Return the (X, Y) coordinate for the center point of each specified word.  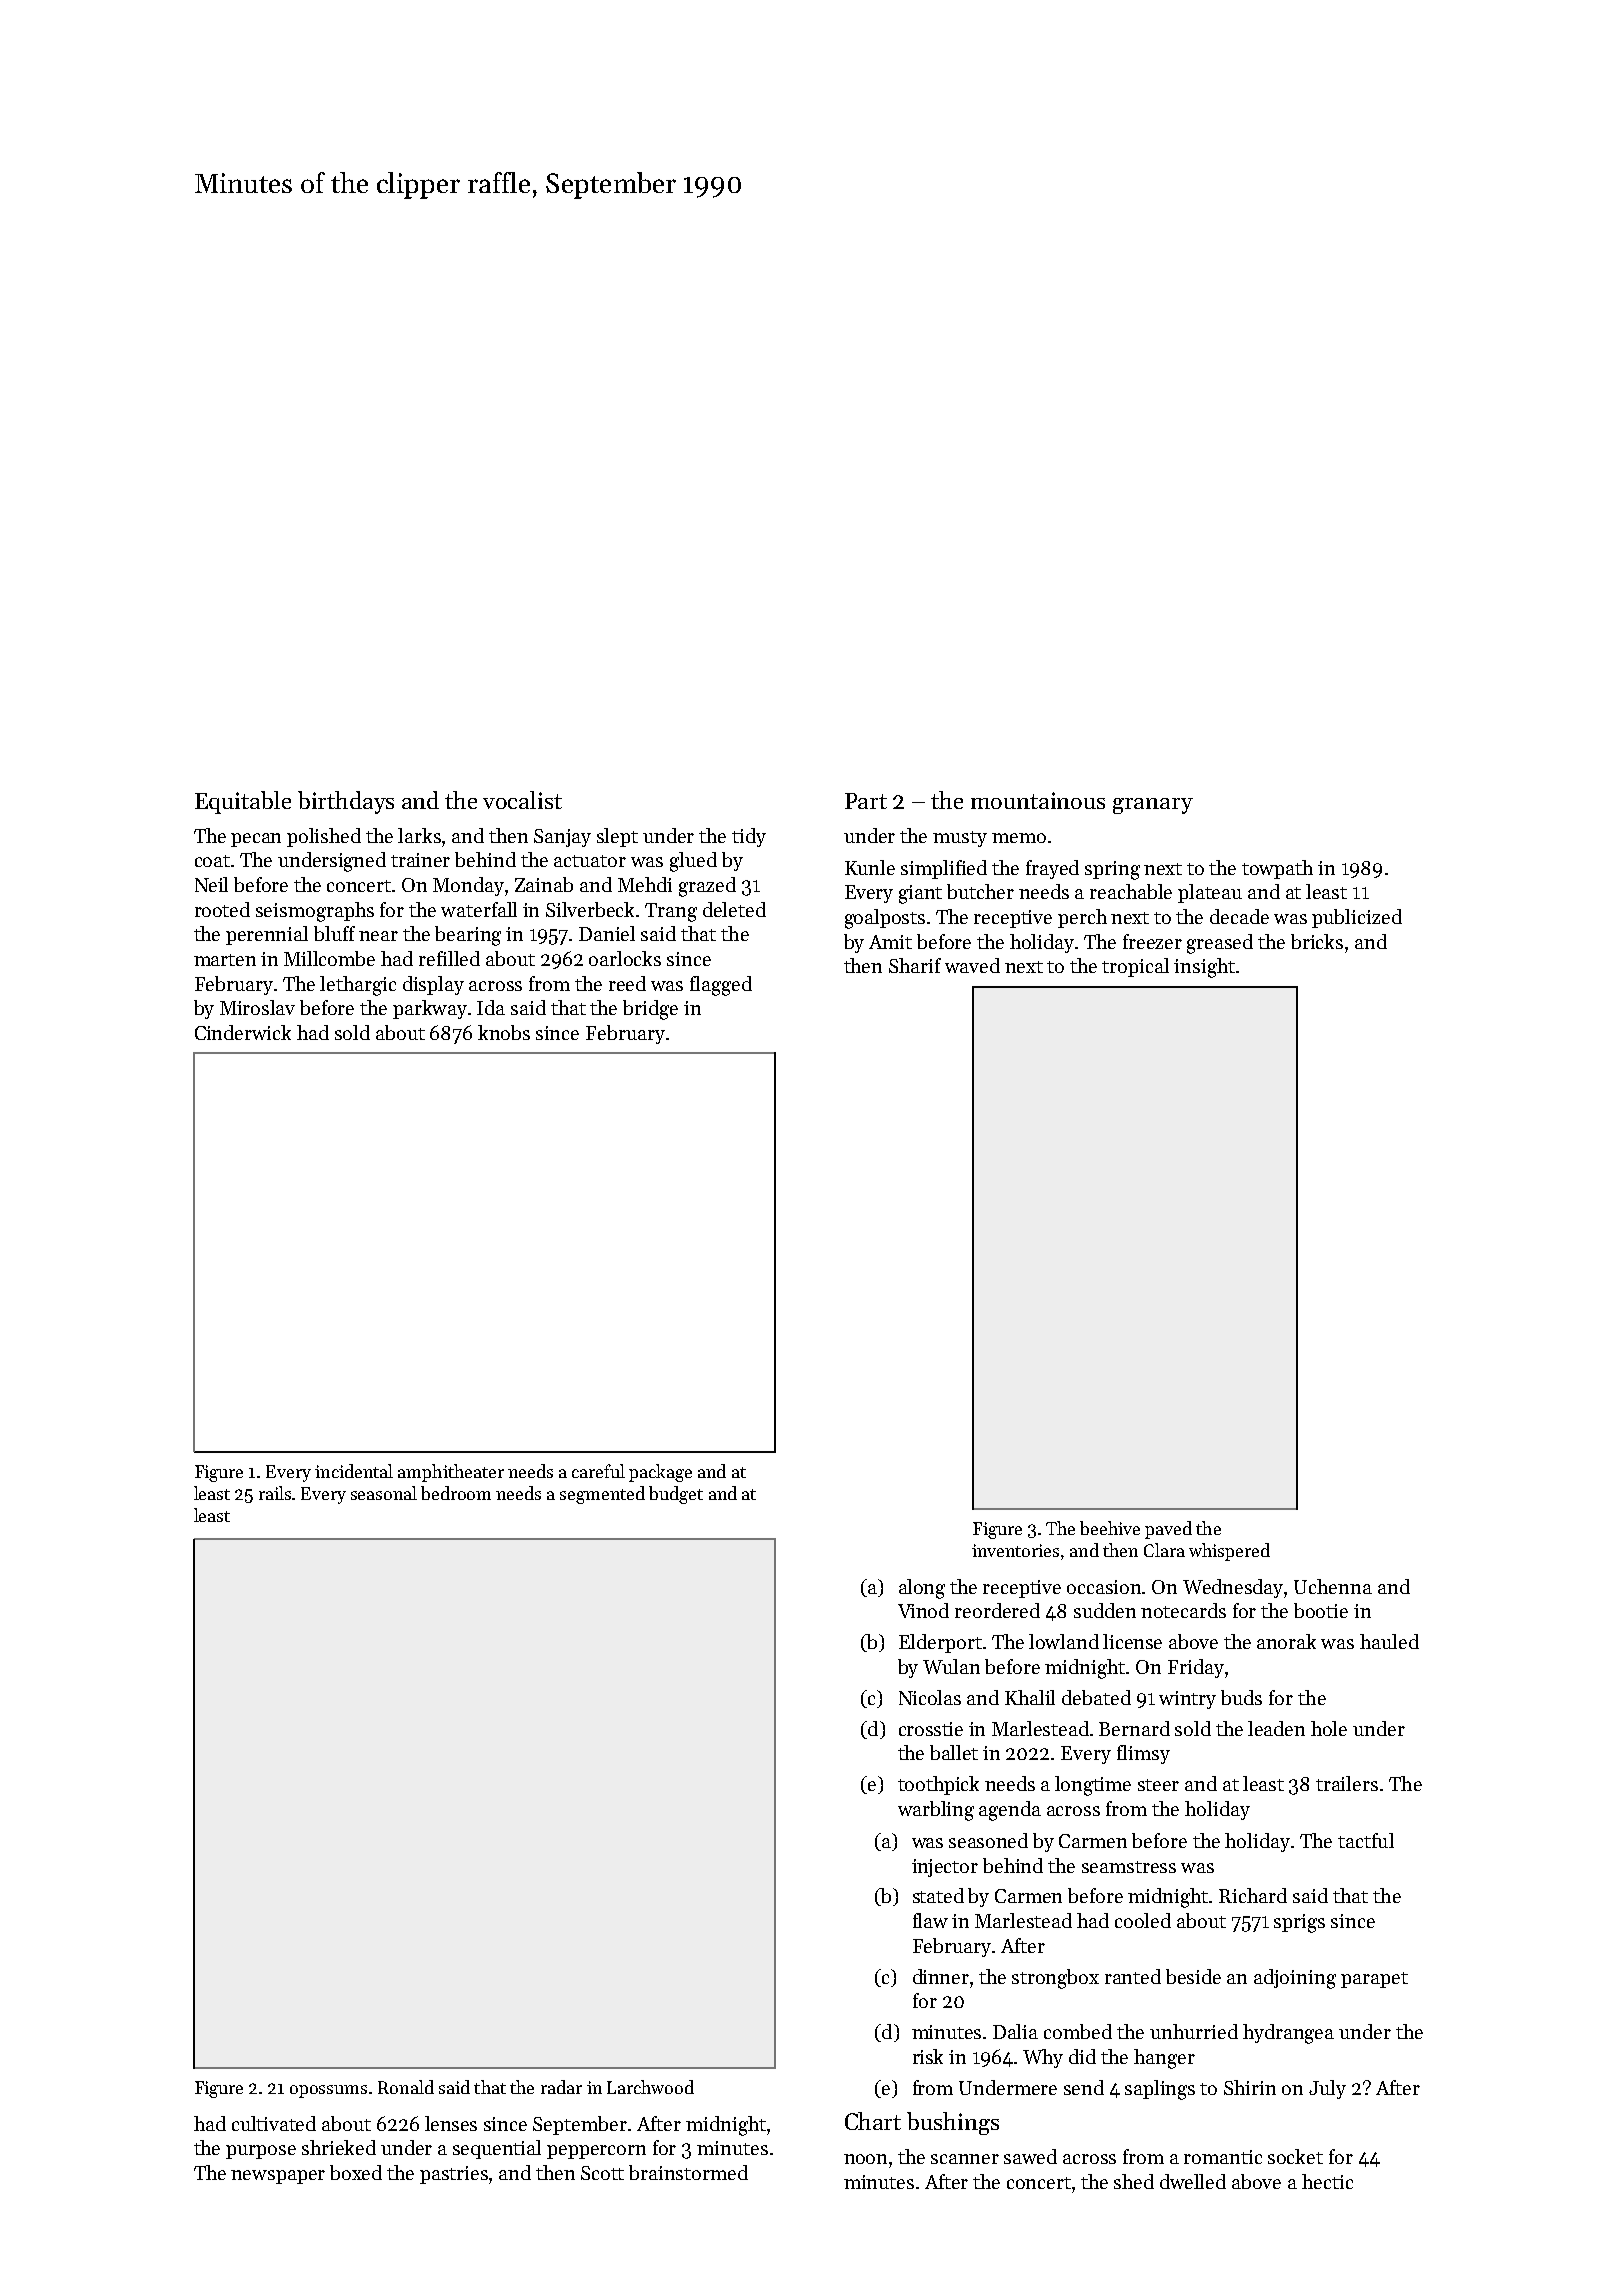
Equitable (243, 802)
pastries (454, 2175)
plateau (1210, 893)
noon (865, 2159)
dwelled (1193, 2181)
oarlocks (625, 958)
